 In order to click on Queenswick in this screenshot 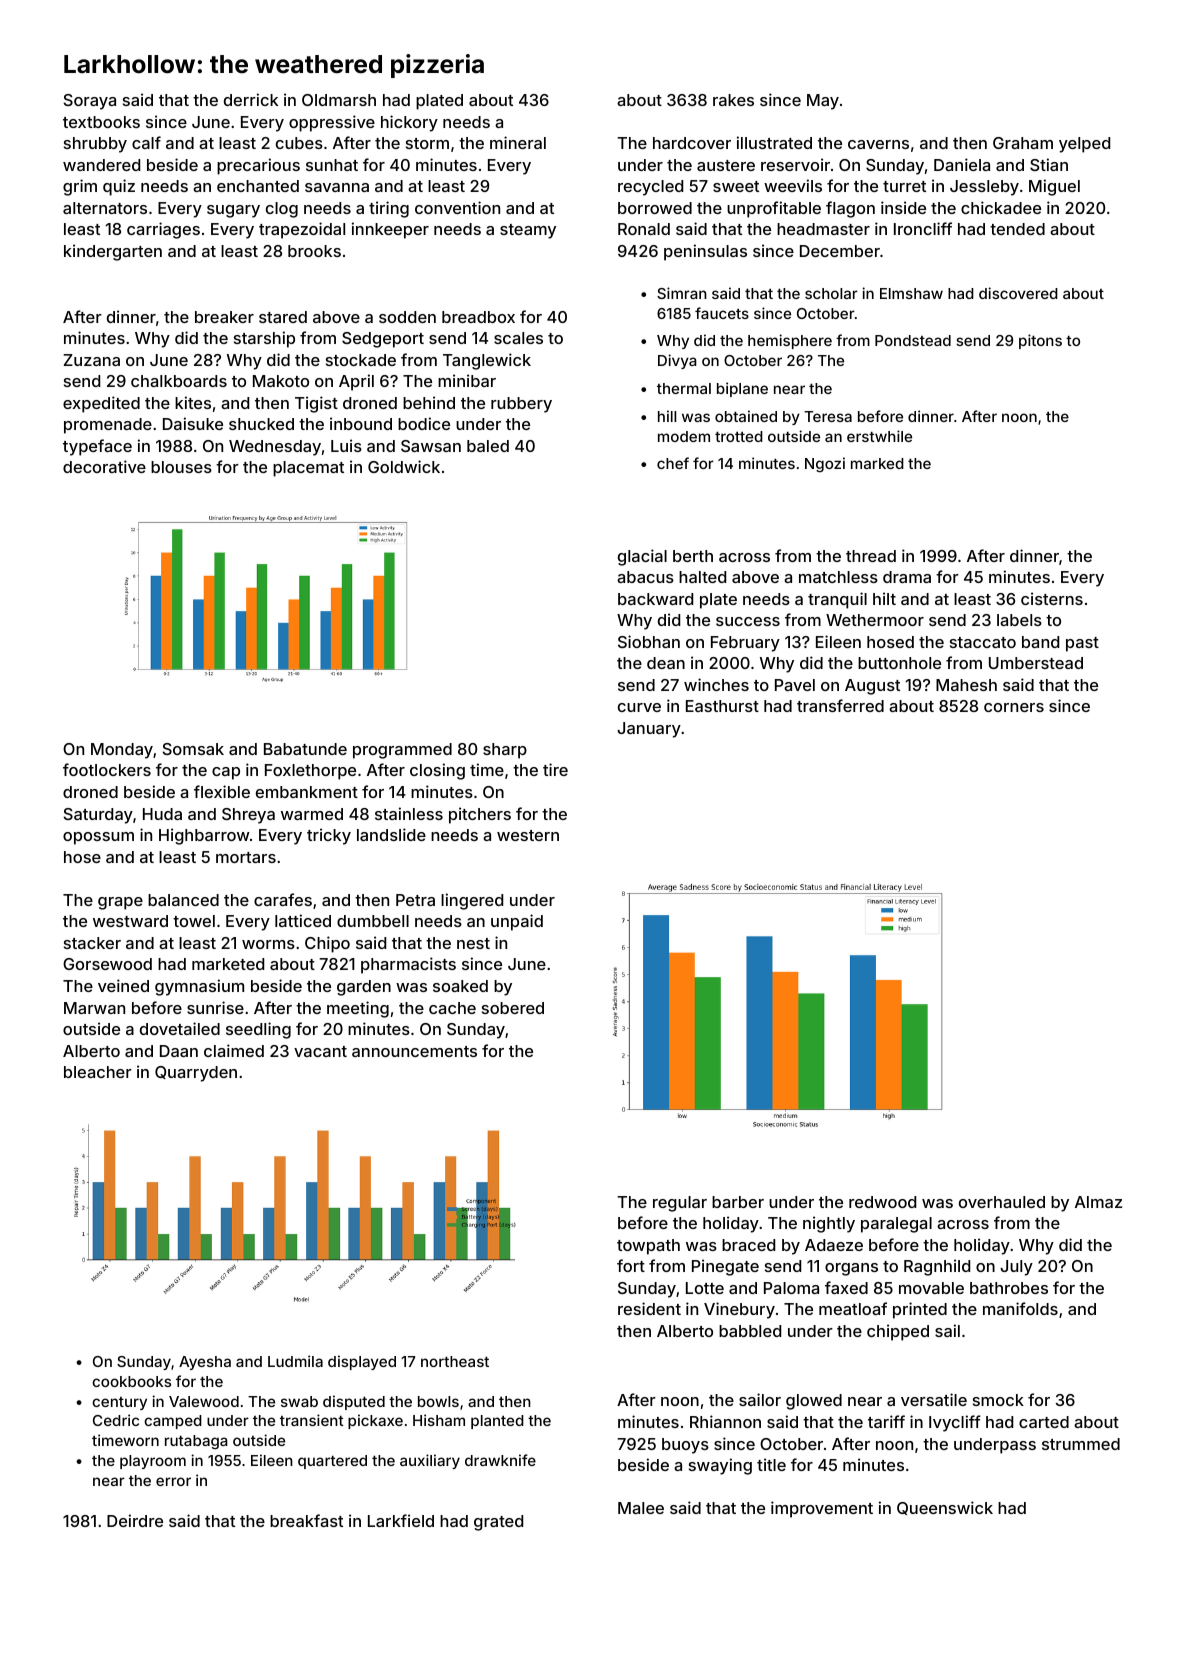, I will do `click(945, 1508)`.
